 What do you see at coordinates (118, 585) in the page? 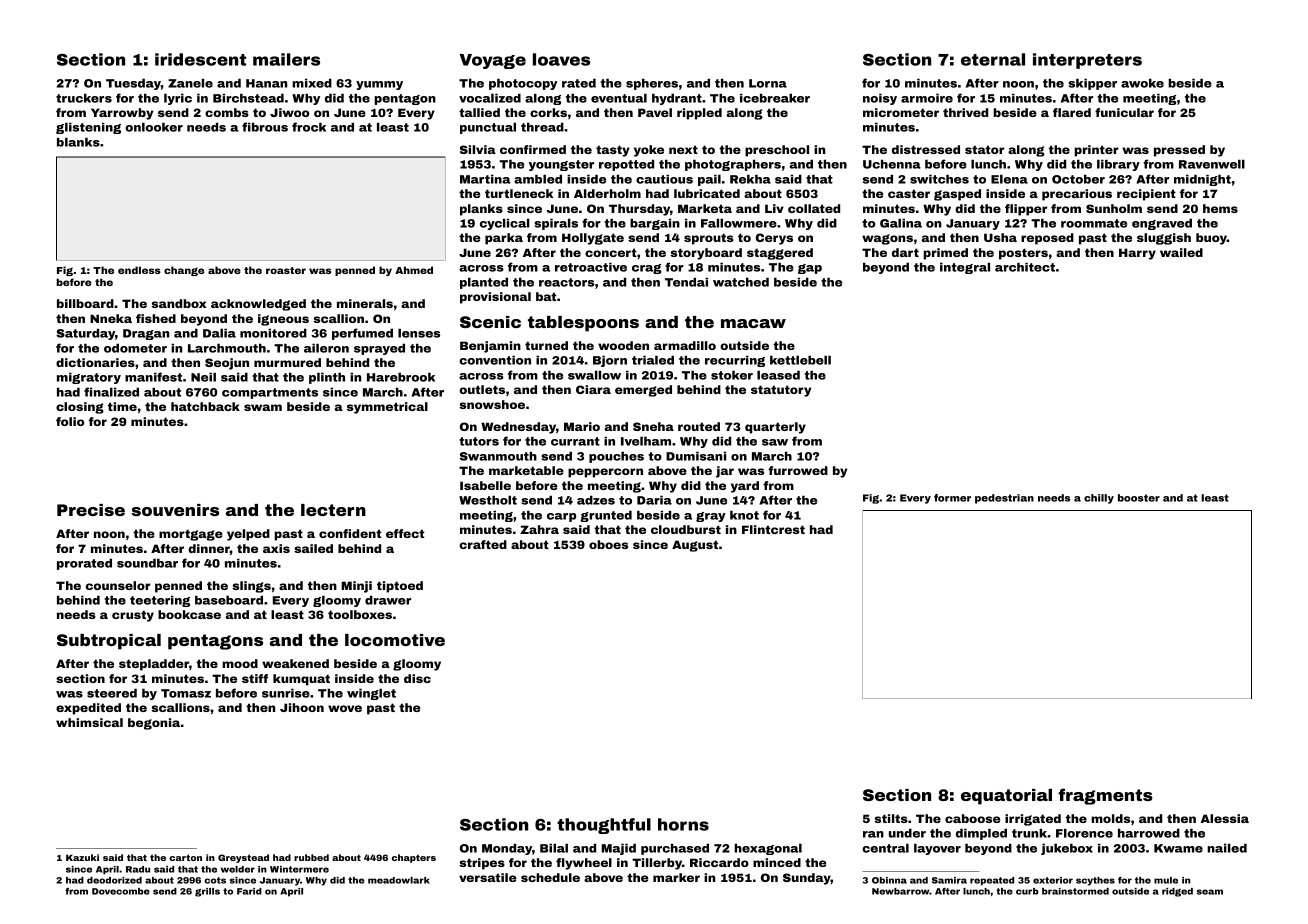
I see `counselor` at bounding box center [118, 585].
